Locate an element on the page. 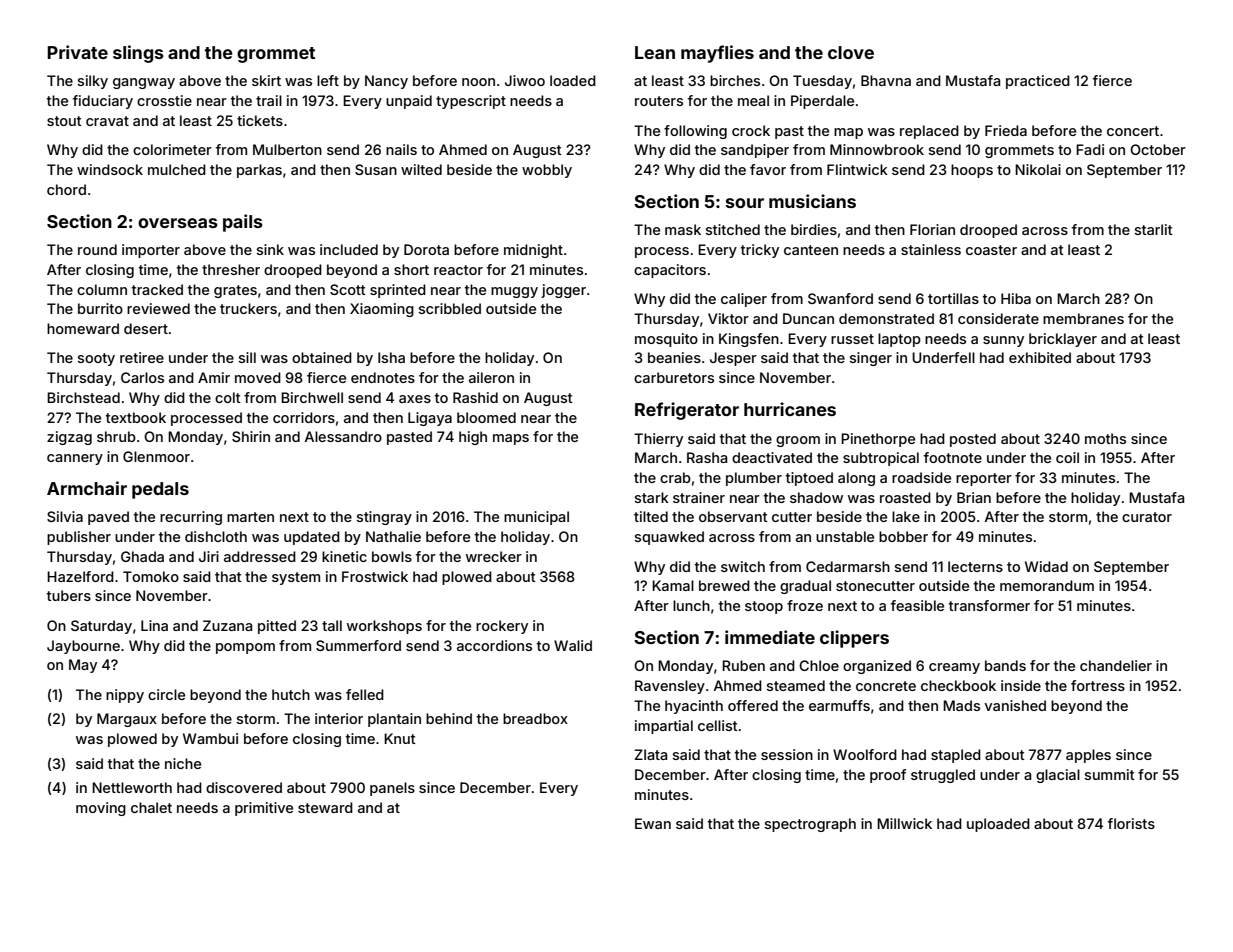 This image has height=952, width=1233. slings is located at coordinates (138, 54).
